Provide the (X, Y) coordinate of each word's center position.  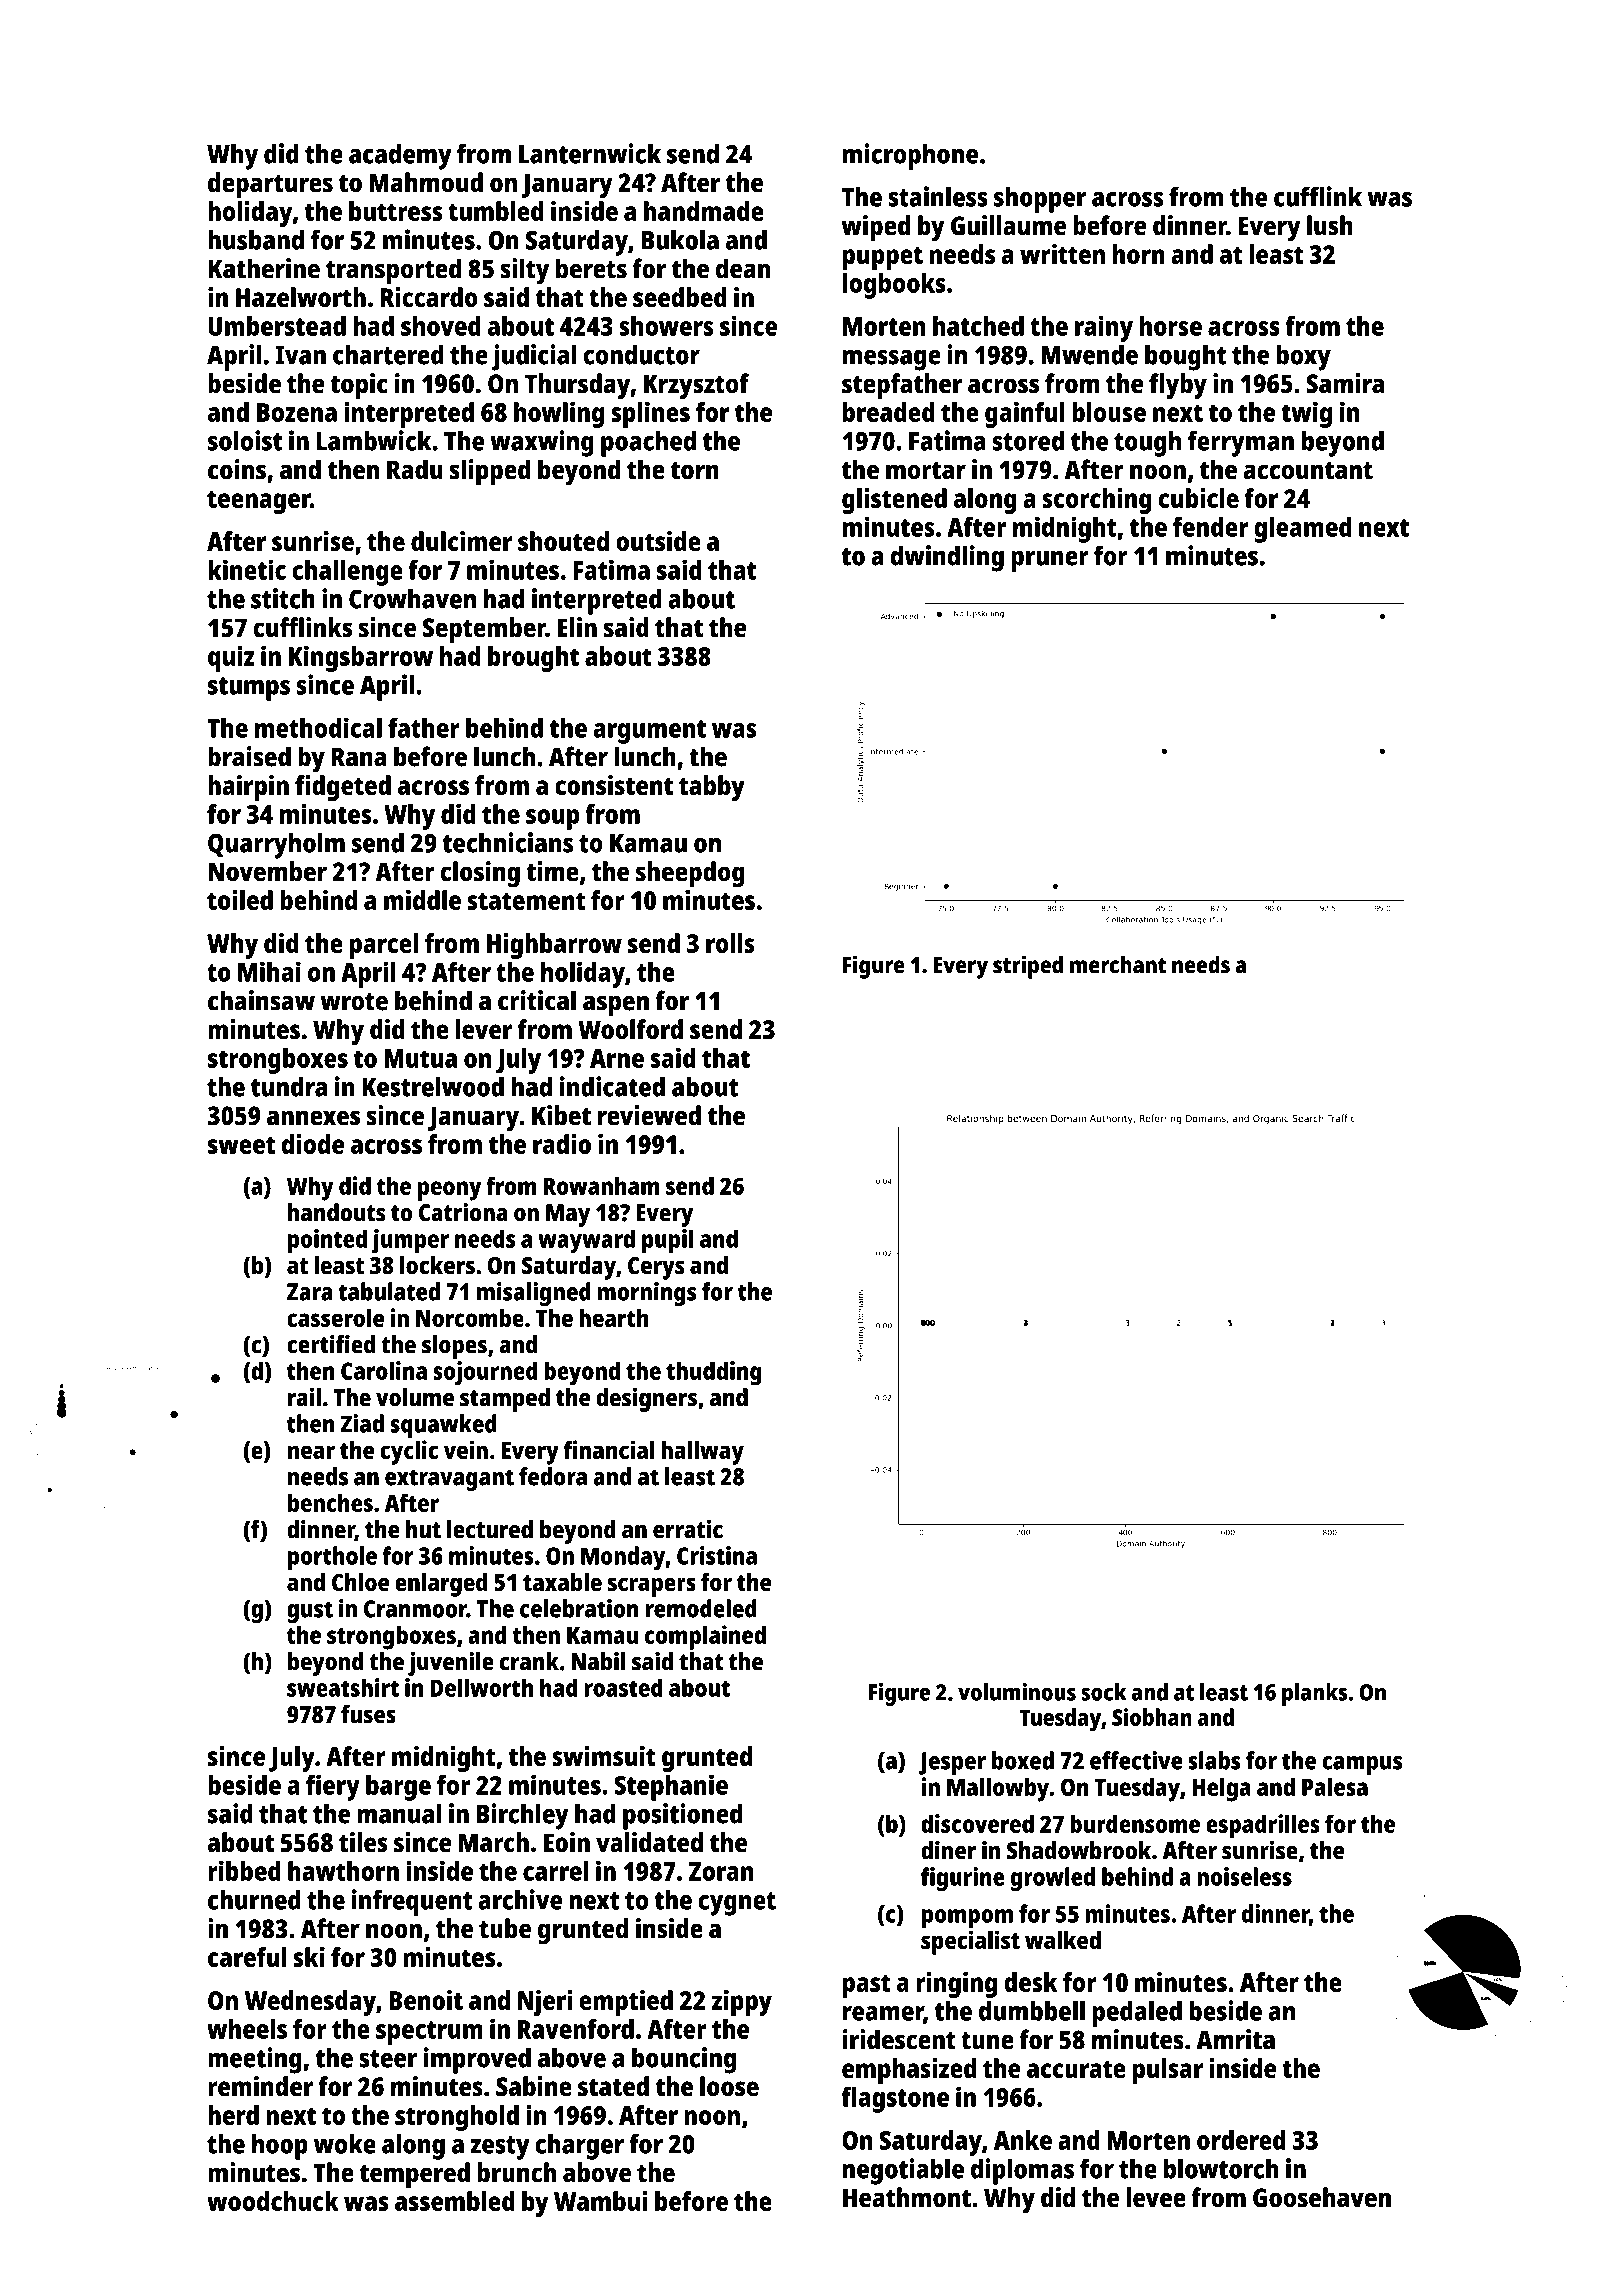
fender (1211, 527)
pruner (1050, 561)
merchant (1118, 965)
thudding (714, 1373)
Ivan (301, 355)
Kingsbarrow (361, 658)
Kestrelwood (433, 1086)
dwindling (947, 558)
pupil (667, 1241)
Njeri (545, 2003)
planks (1314, 1694)
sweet (241, 1145)
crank (529, 1661)
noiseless (1244, 1876)
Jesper (952, 1763)
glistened (894, 501)
